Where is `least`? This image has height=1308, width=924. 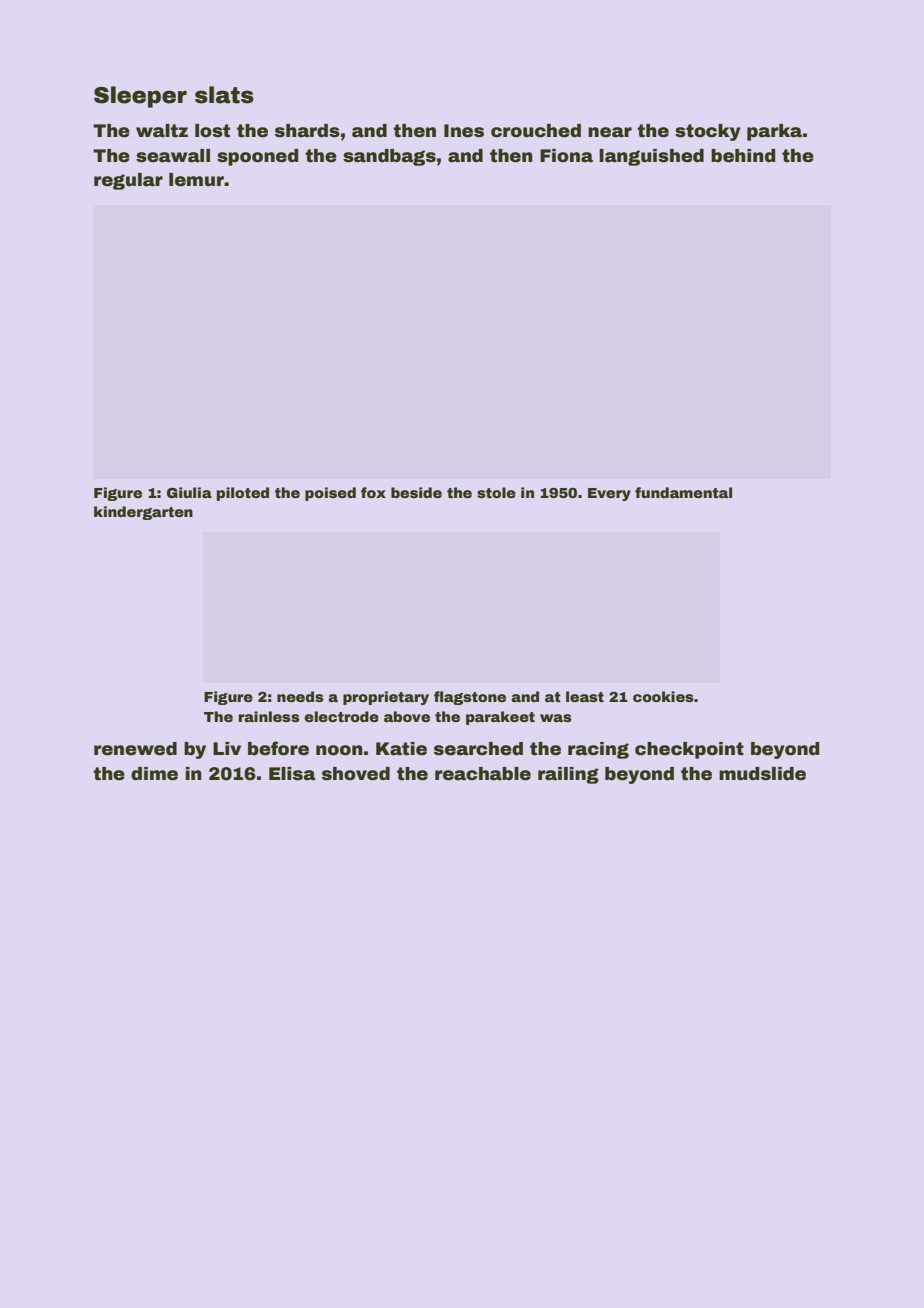 least is located at coordinates (585, 696).
